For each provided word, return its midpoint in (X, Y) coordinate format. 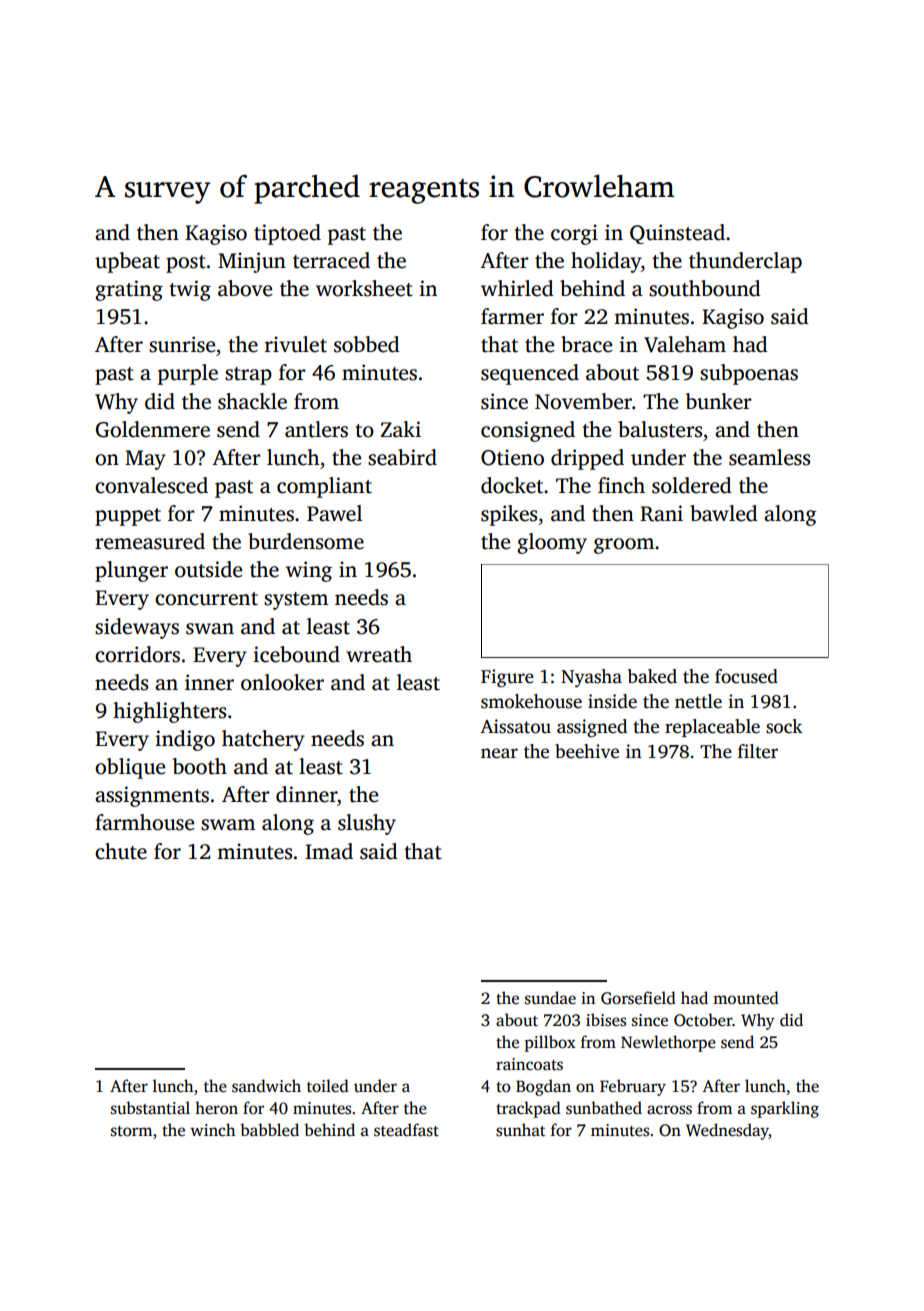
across (669, 1110)
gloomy (552, 543)
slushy (367, 824)
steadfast (406, 1130)
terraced (331, 260)
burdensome (306, 541)
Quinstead (677, 234)
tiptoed (287, 234)
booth (200, 766)
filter (758, 751)
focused (746, 676)
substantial (150, 1108)
